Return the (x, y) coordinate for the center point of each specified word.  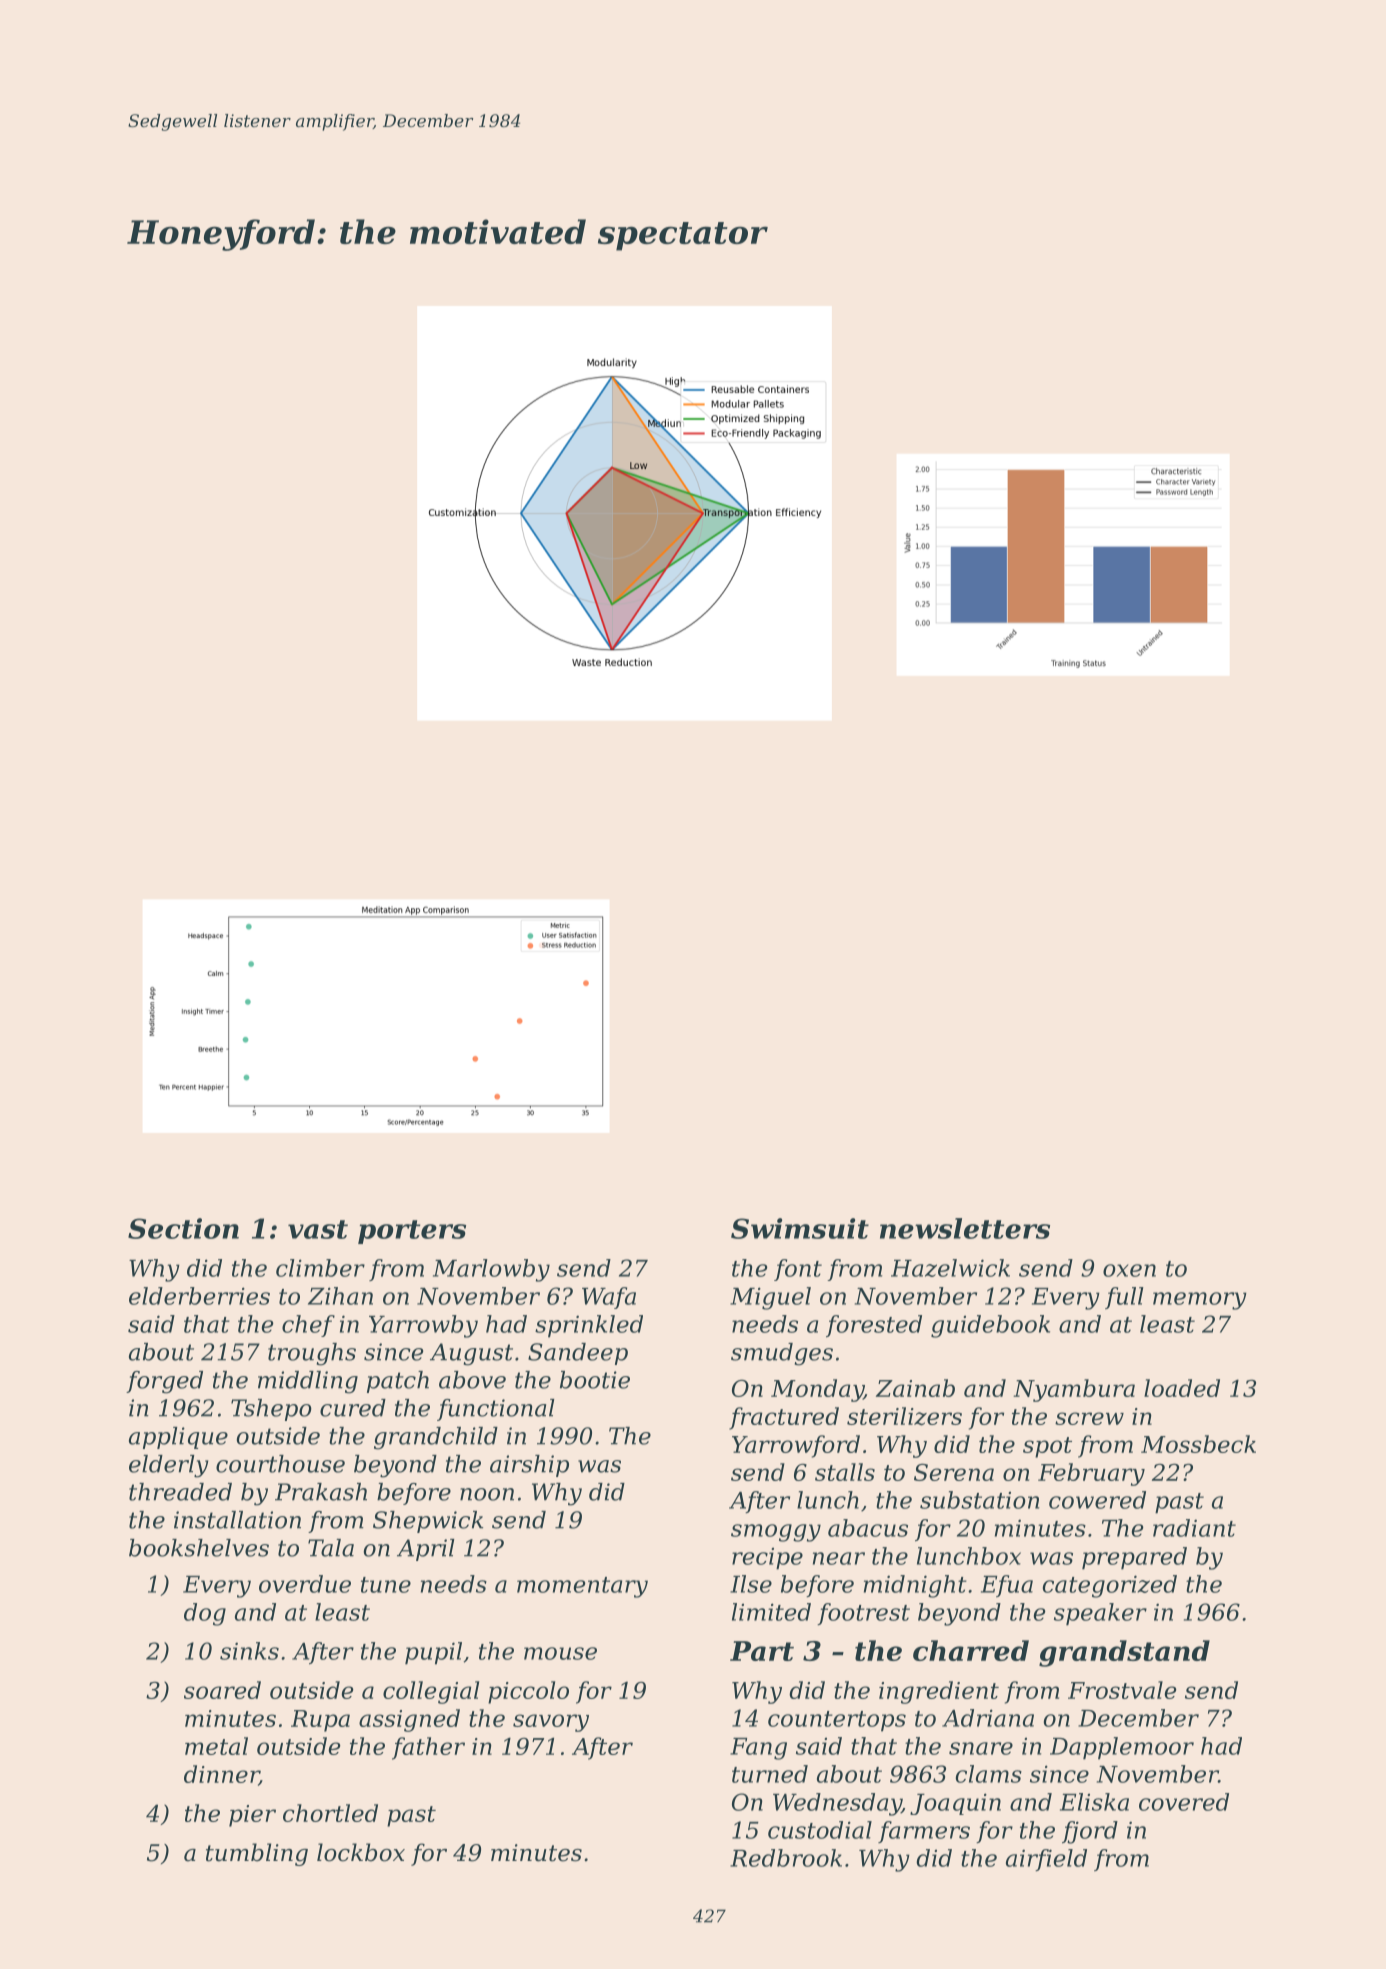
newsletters (965, 1228)
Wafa (609, 1298)
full (1124, 1298)
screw (1089, 1418)
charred (971, 1650)
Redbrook (786, 1858)
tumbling (257, 1854)
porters (412, 1232)
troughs (312, 1354)
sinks (249, 1651)
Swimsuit (800, 1228)
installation (237, 1520)
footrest (863, 1614)
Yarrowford (796, 1446)
